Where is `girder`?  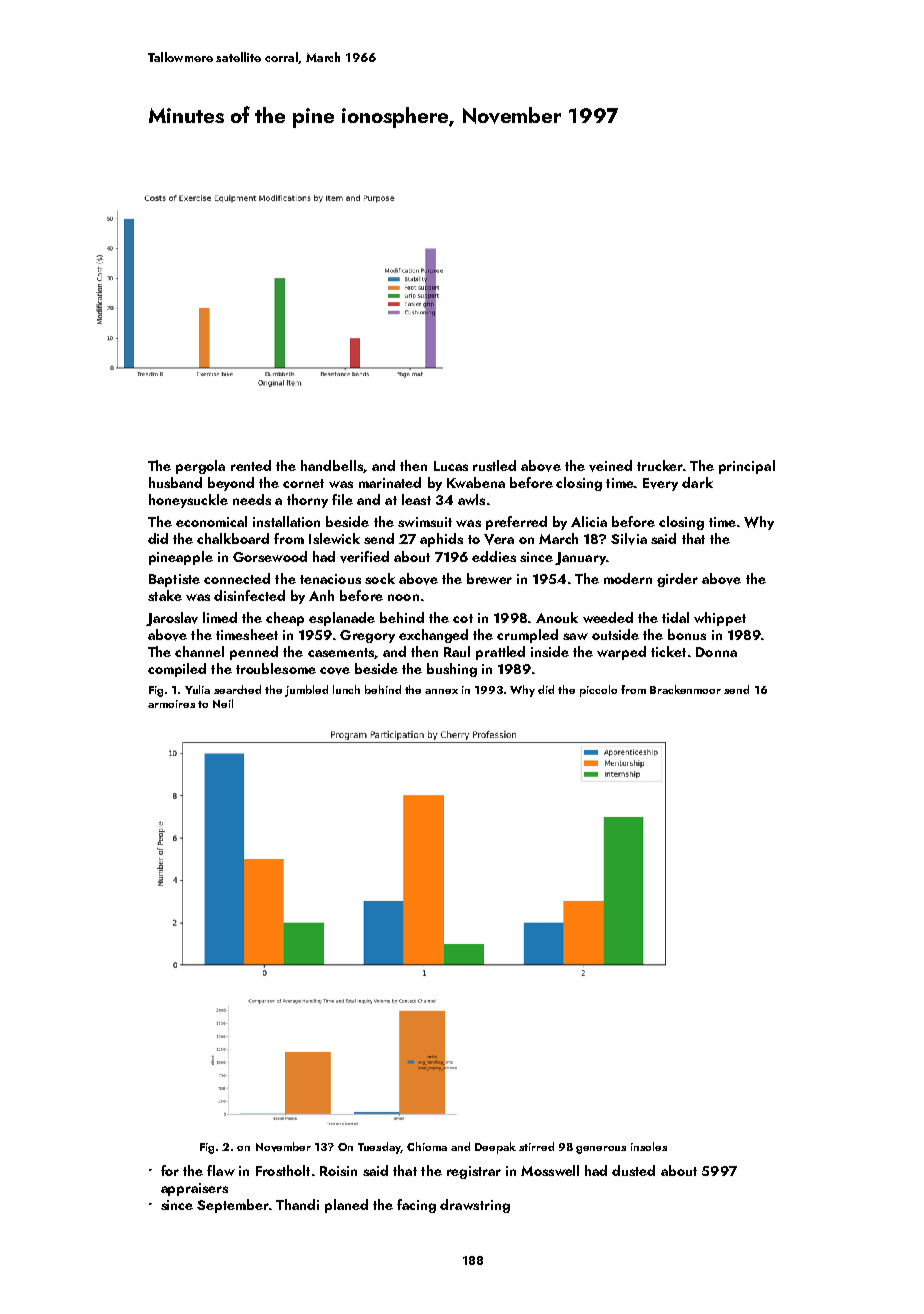 girder is located at coordinates (677, 580).
